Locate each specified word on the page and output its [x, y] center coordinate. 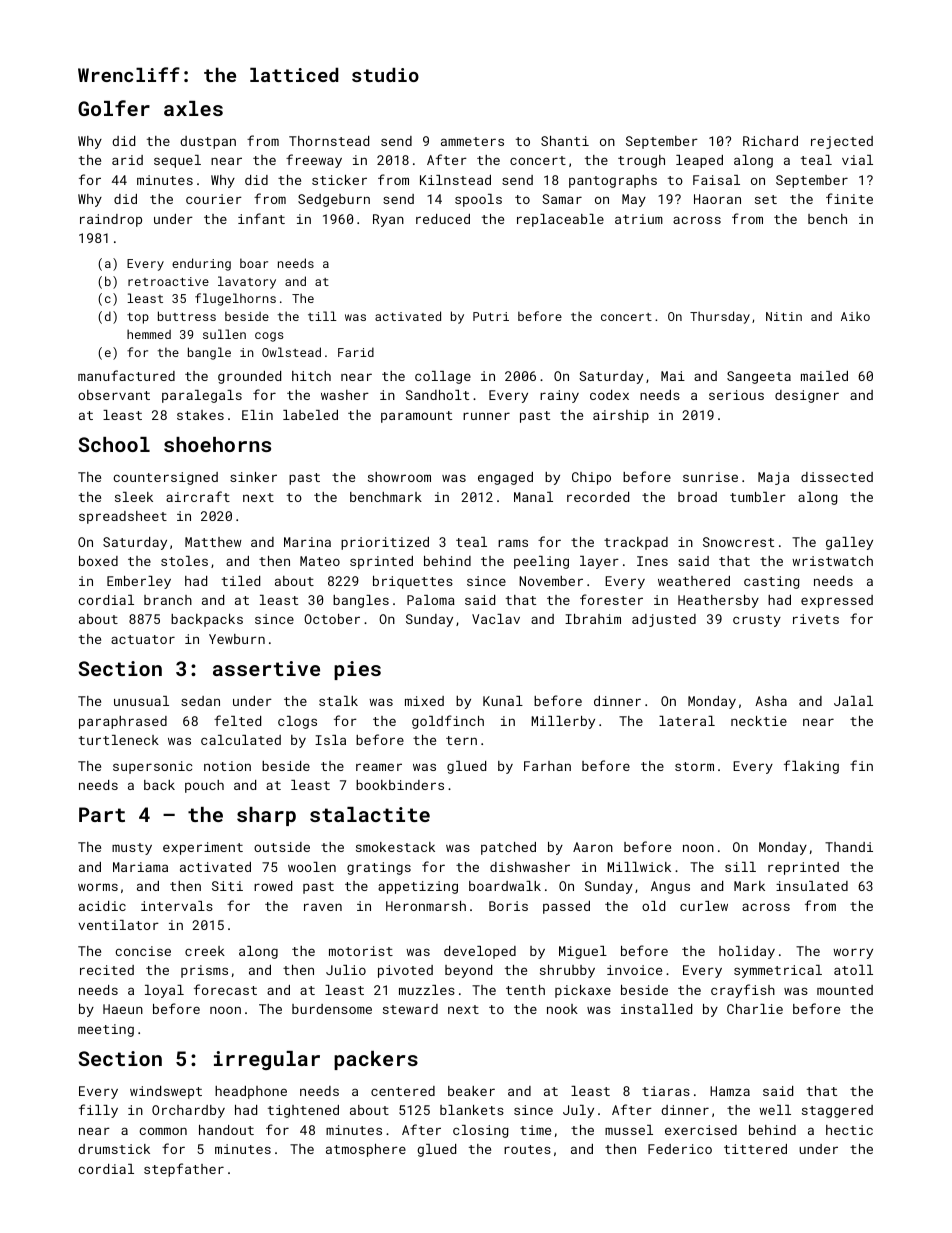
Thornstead [329, 141]
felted [237, 720]
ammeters [472, 141]
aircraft [198, 496]
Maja [773, 478]
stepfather [184, 1170]
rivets [816, 619]
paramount [416, 417]
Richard [770, 141]
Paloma [431, 600]
